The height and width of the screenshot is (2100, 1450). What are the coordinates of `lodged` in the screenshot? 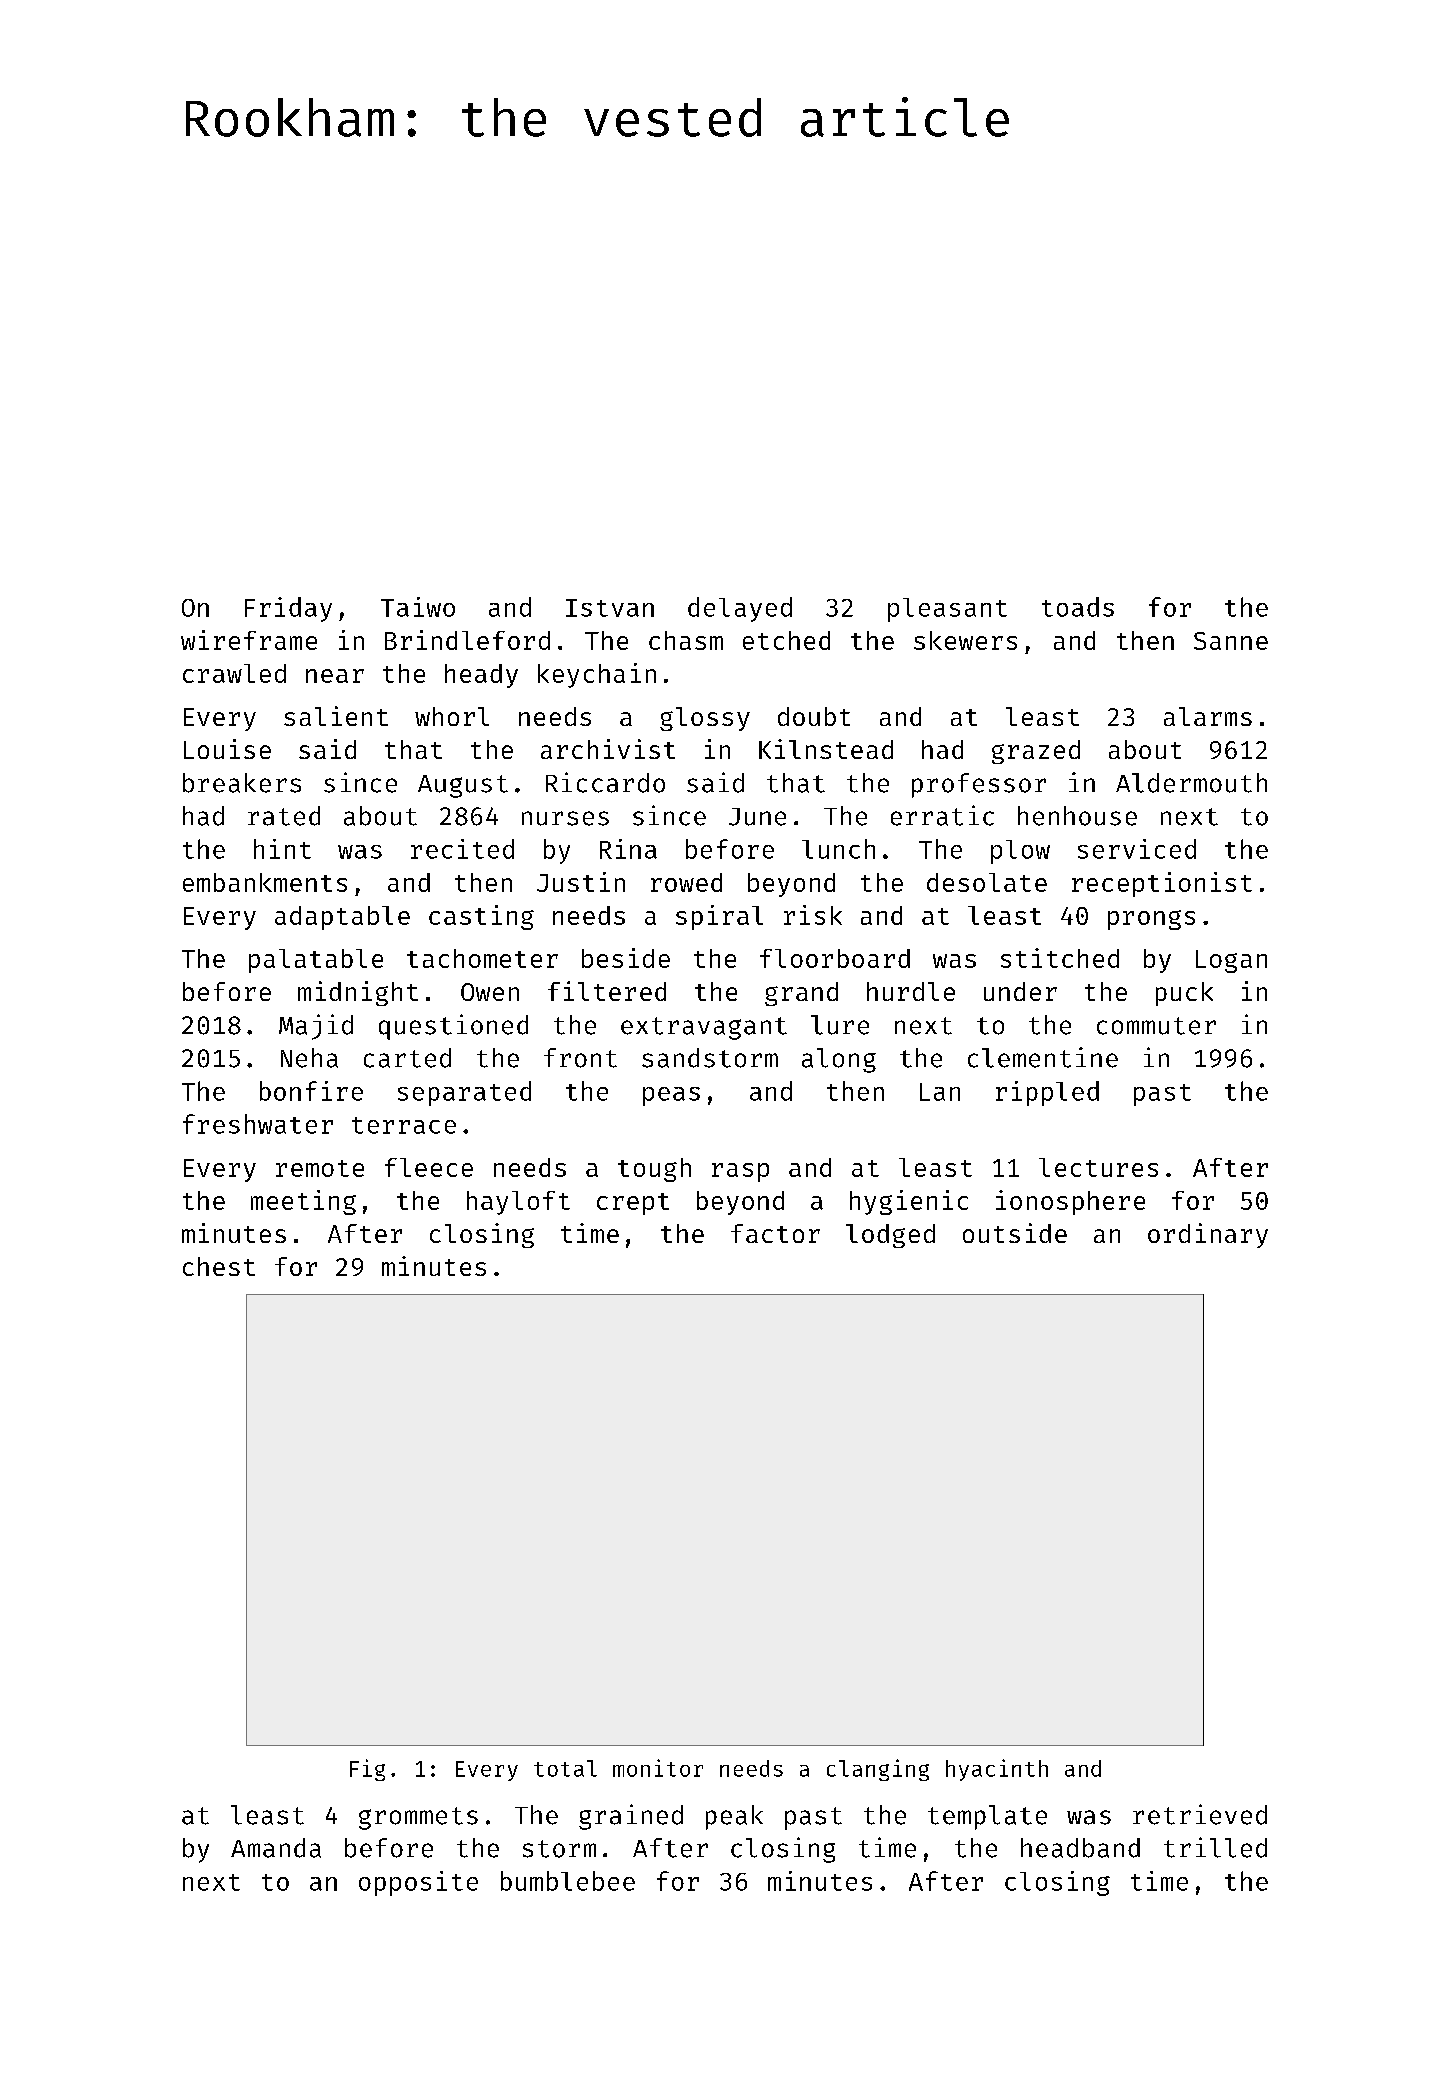 It's located at (890, 1236).
